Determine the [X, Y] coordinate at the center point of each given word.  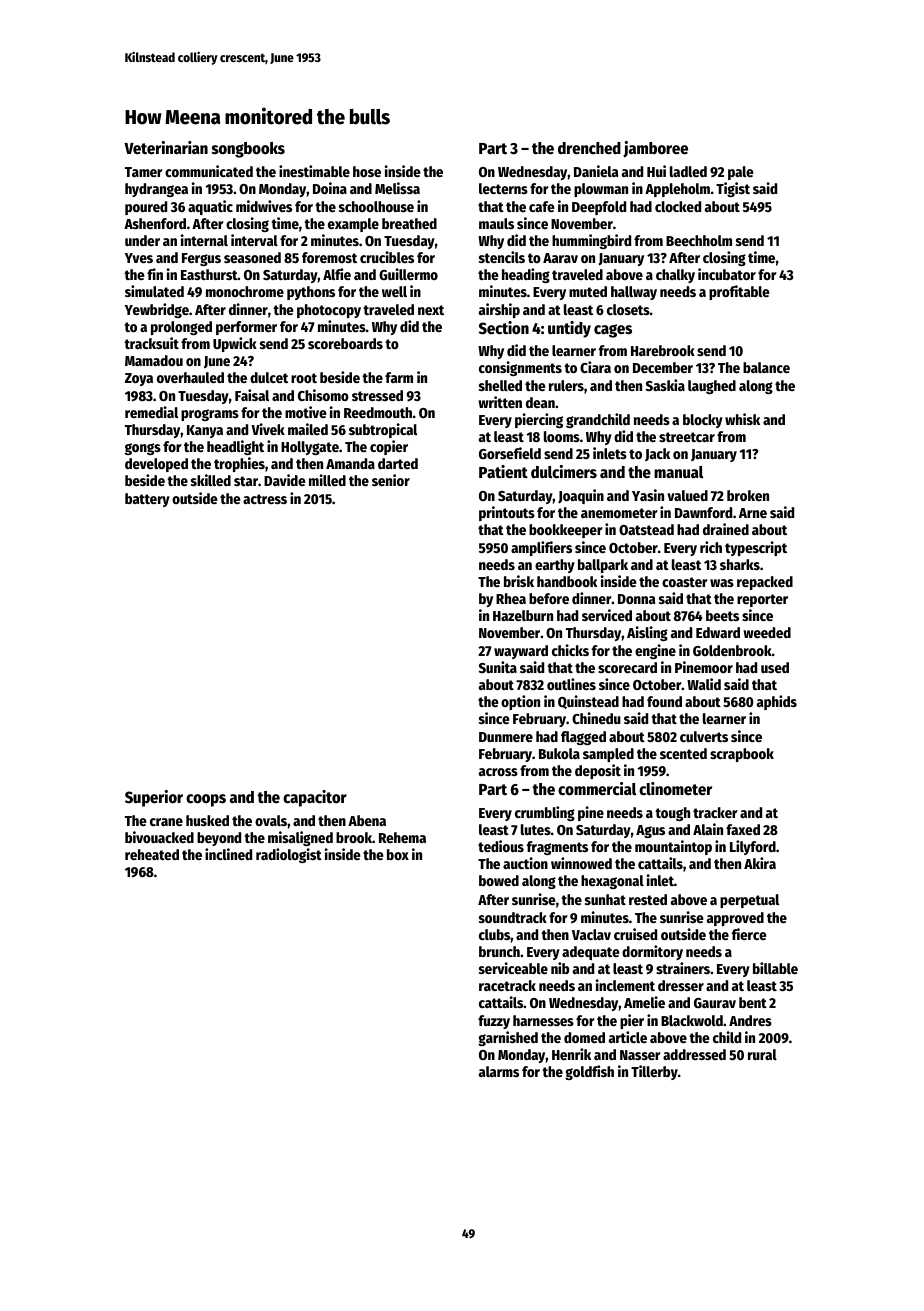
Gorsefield [510, 453]
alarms [499, 1071]
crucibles [387, 257]
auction [525, 863]
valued [687, 495]
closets [628, 309]
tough [672, 814]
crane [166, 822]
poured [146, 208]
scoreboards [345, 343]
